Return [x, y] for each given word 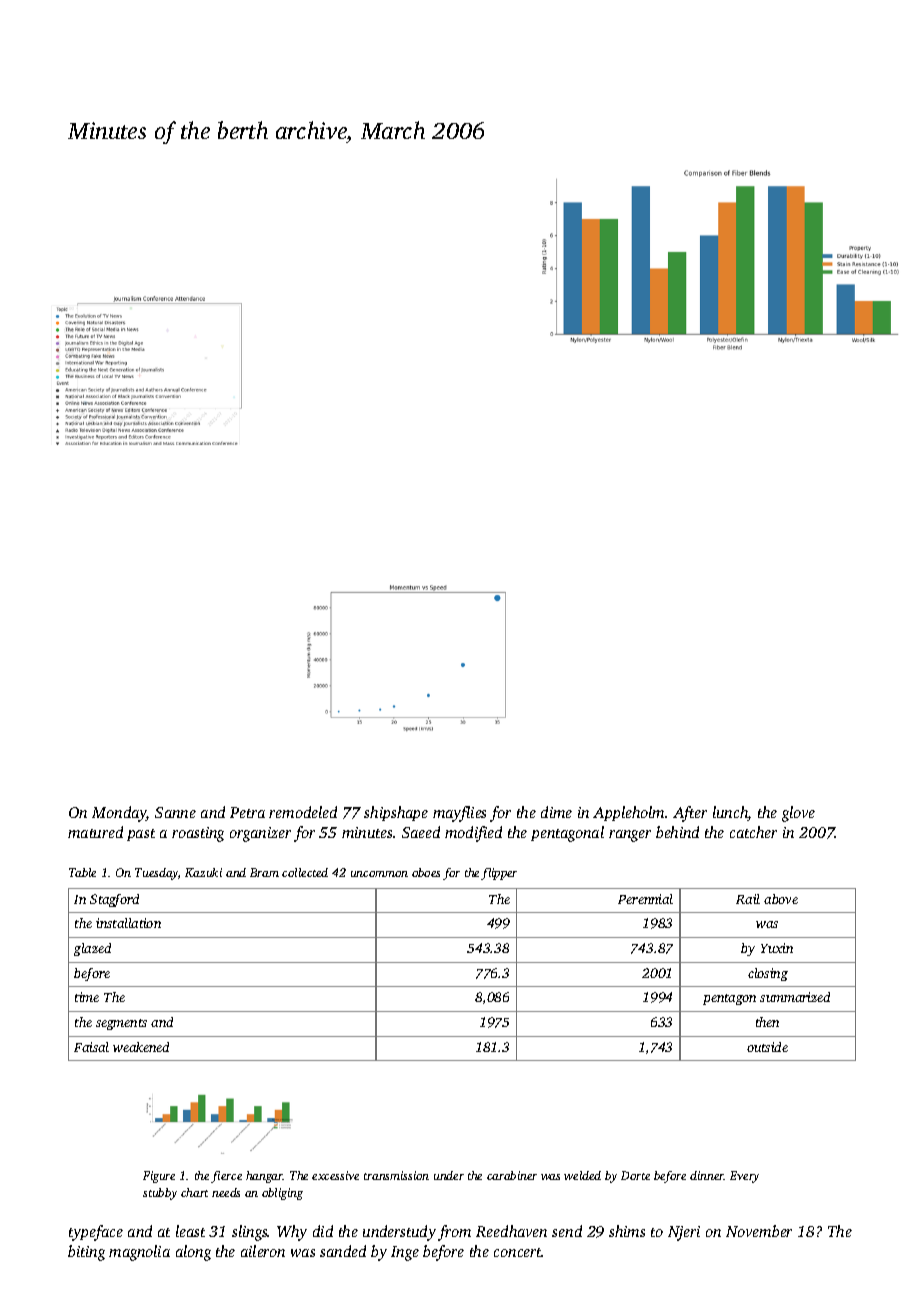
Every [744, 1177]
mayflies [459, 814]
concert [518, 1252]
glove [798, 814]
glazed [92, 949]
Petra [247, 812]
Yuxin [777, 948]
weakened [141, 1047]
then [767, 1022]
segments [121, 1024]
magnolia [139, 1253]
